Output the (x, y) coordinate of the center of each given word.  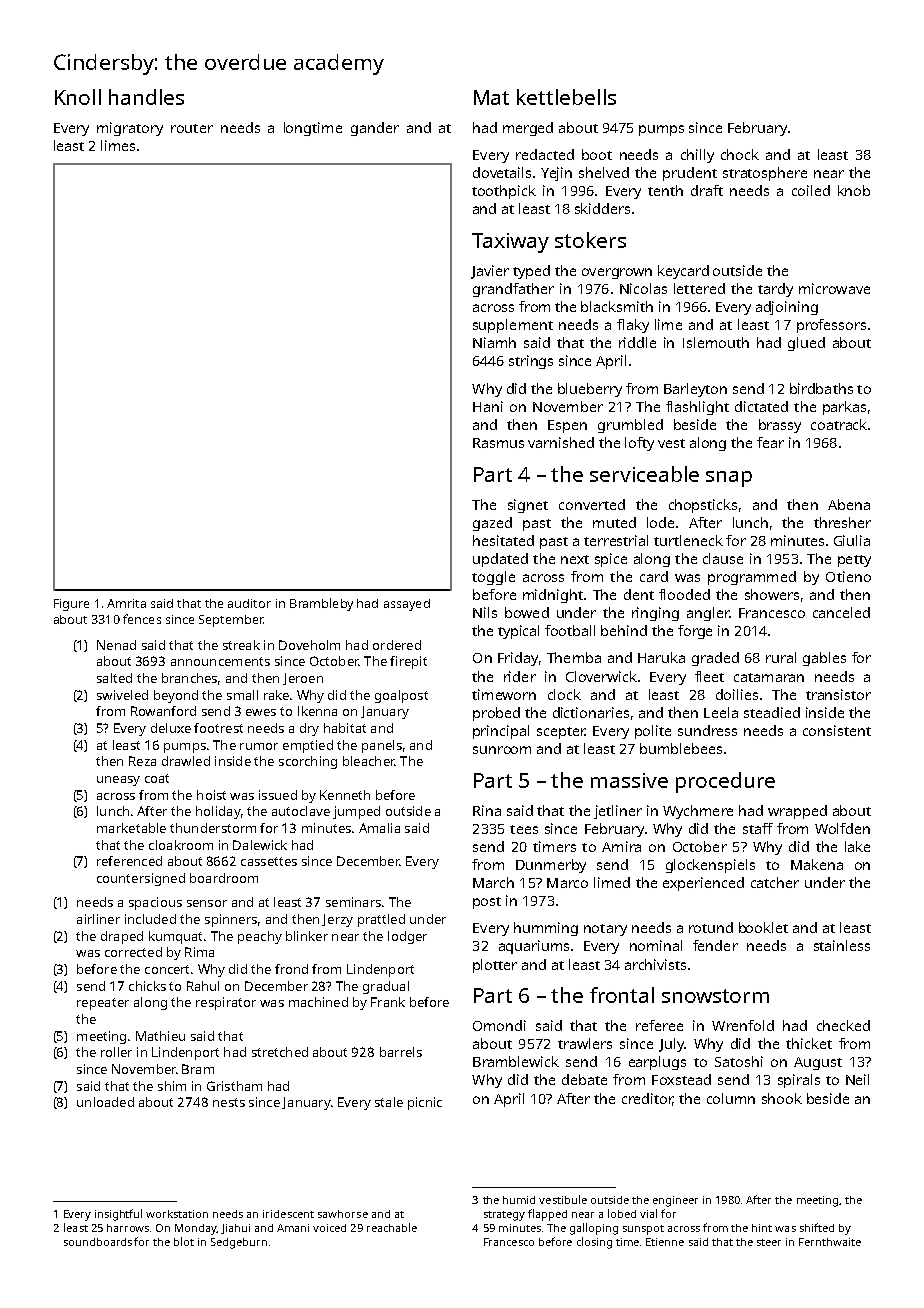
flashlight (697, 408)
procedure (725, 782)
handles (146, 97)
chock (740, 154)
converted (592, 504)
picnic (425, 1103)
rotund (711, 927)
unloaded (105, 1102)
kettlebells (566, 97)
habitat (345, 728)
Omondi (499, 1025)
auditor (249, 603)
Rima (199, 952)
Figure (71, 605)
